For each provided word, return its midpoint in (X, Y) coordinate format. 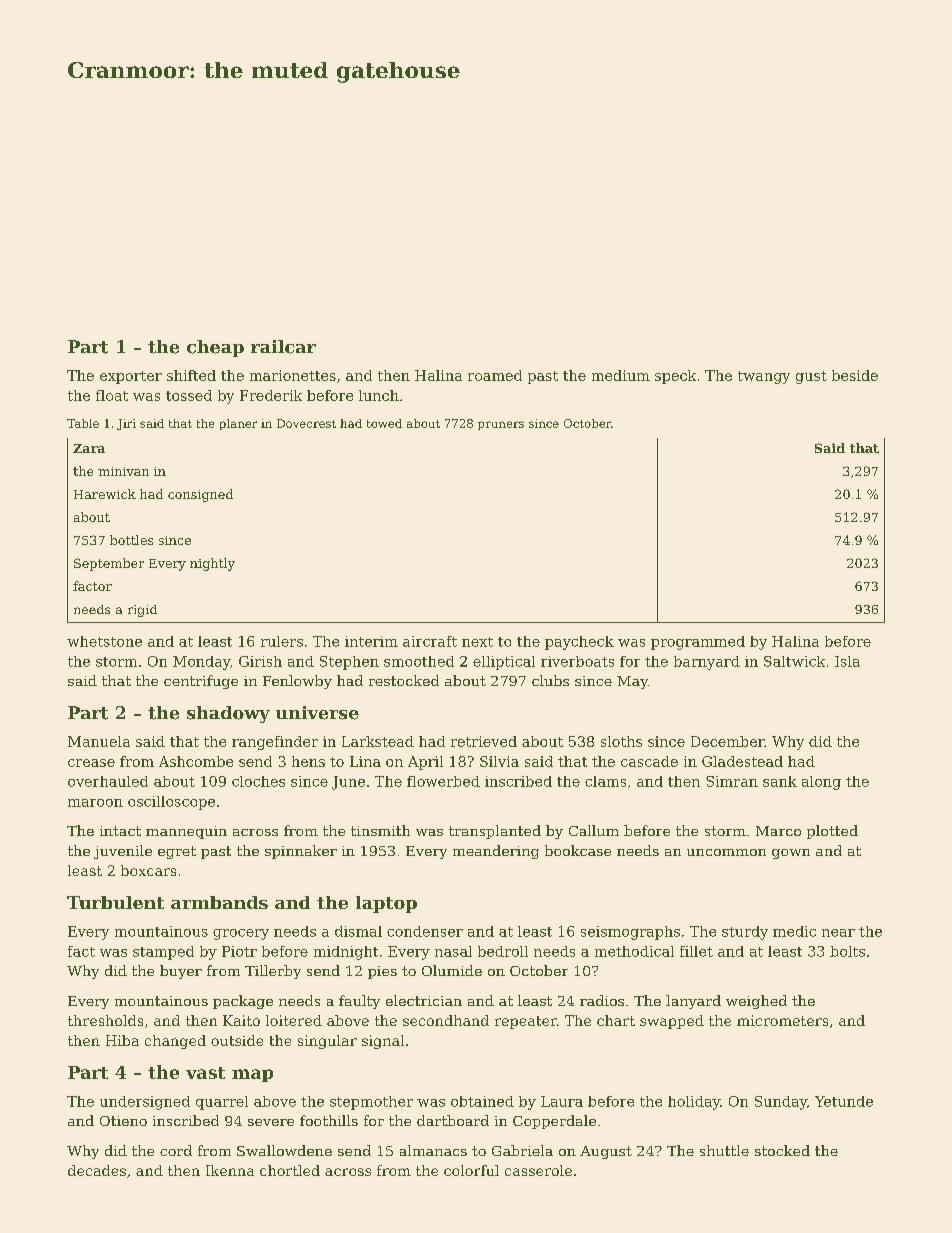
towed (384, 423)
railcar (283, 347)
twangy (764, 377)
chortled (290, 1170)
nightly (212, 564)
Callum (594, 830)
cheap (215, 348)
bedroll (503, 951)
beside (855, 375)
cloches (258, 781)
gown (791, 854)
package (243, 1002)
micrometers (782, 1020)
